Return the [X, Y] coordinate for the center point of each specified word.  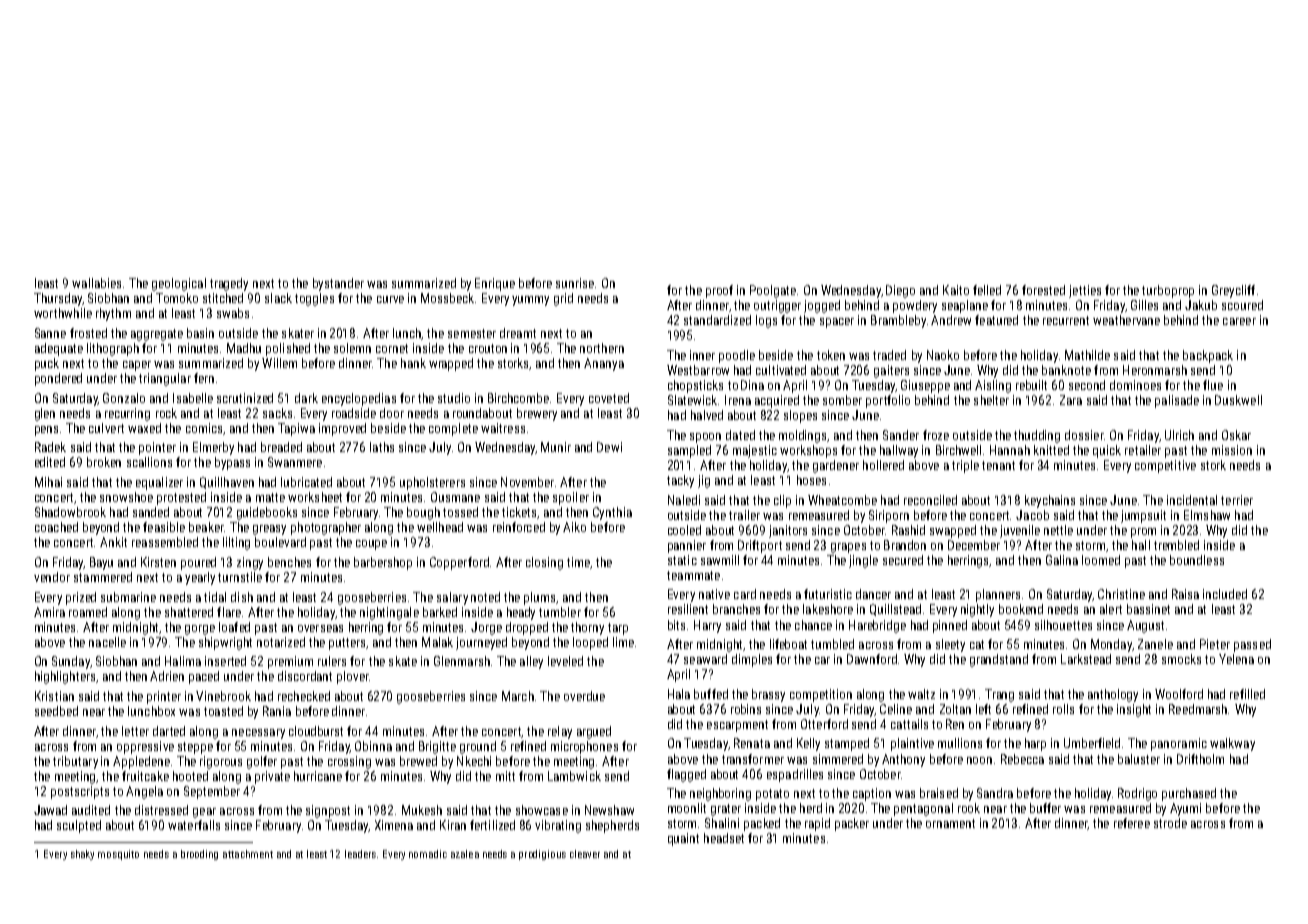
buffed [711, 694]
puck [47, 364]
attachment [248, 854]
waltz [921, 694]
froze [936, 435]
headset [724, 838]
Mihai [48, 482]
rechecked [304, 696]
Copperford [459, 563]
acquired [777, 401]
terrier [1237, 500]
